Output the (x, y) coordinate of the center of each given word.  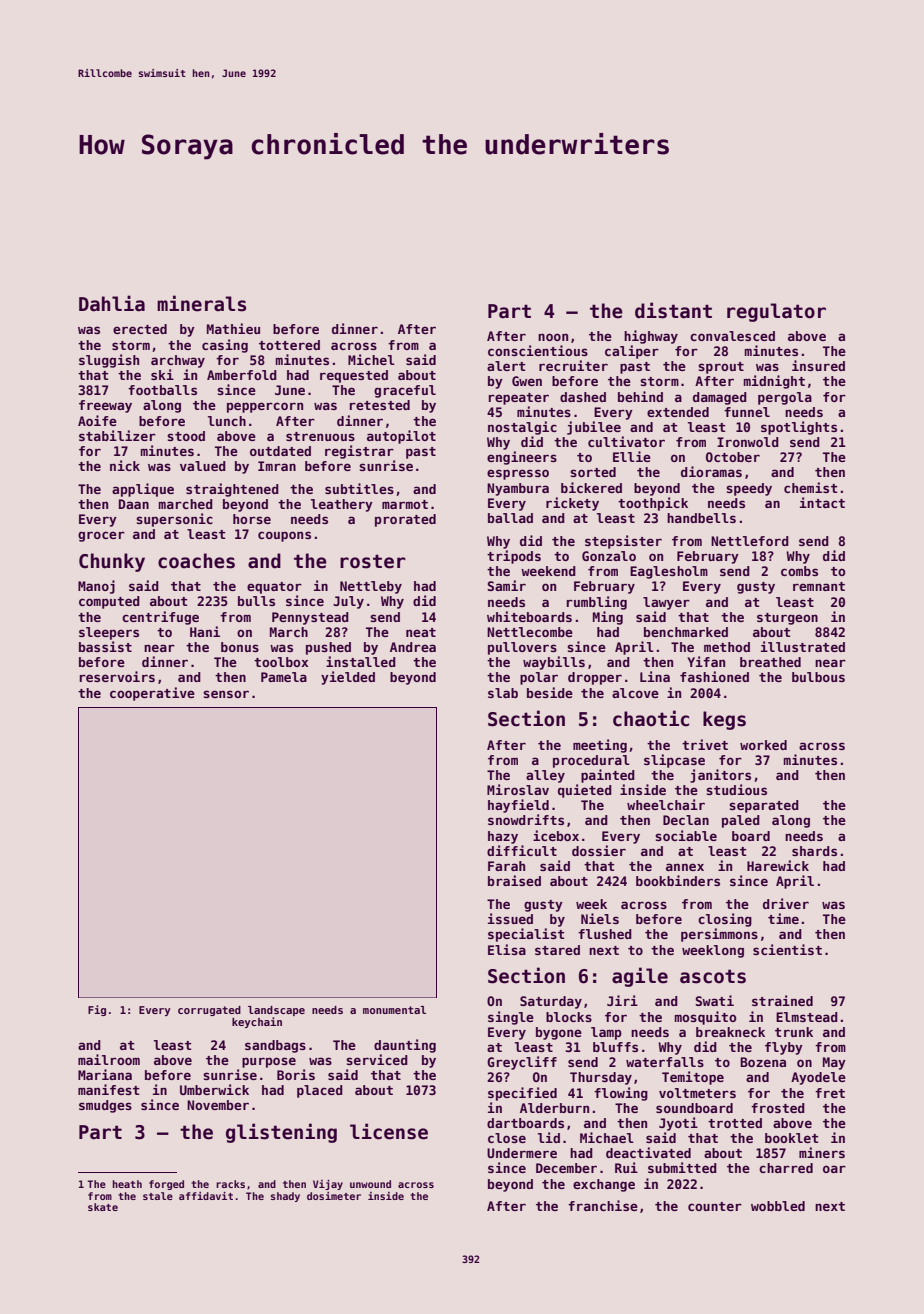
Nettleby (371, 587)
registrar (359, 452)
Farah (506, 866)
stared (557, 950)
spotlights (799, 428)
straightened (232, 490)
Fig (97, 1010)
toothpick (653, 504)
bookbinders (678, 880)
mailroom (109, 1059)
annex (685, 867)
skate (103, 1207)
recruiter (573, 365)
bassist (105, 646)
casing (225, 346)
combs (799, 571)
